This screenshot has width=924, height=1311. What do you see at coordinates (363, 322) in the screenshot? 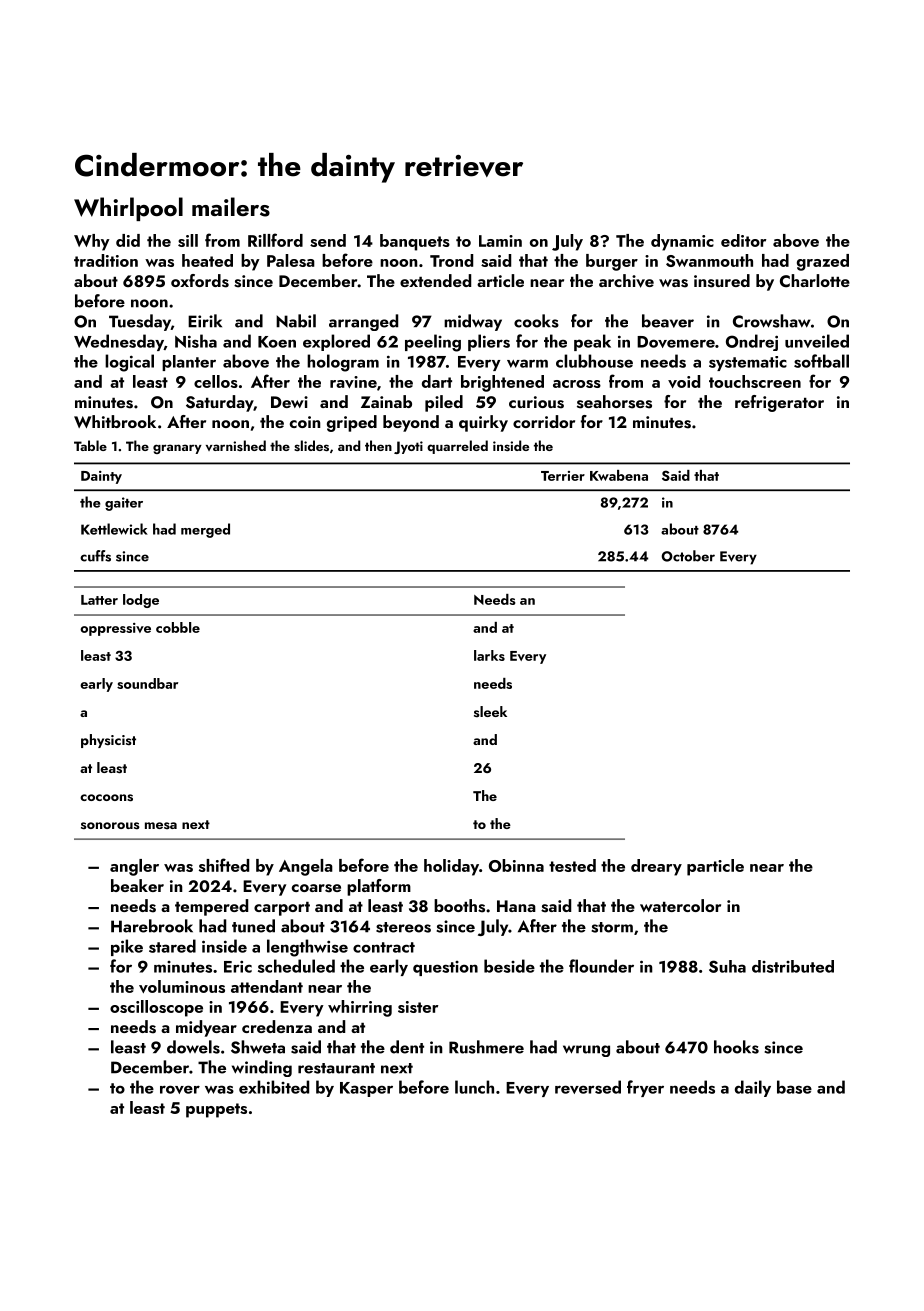
I see `arranged` at bounding box center [363, 322].
